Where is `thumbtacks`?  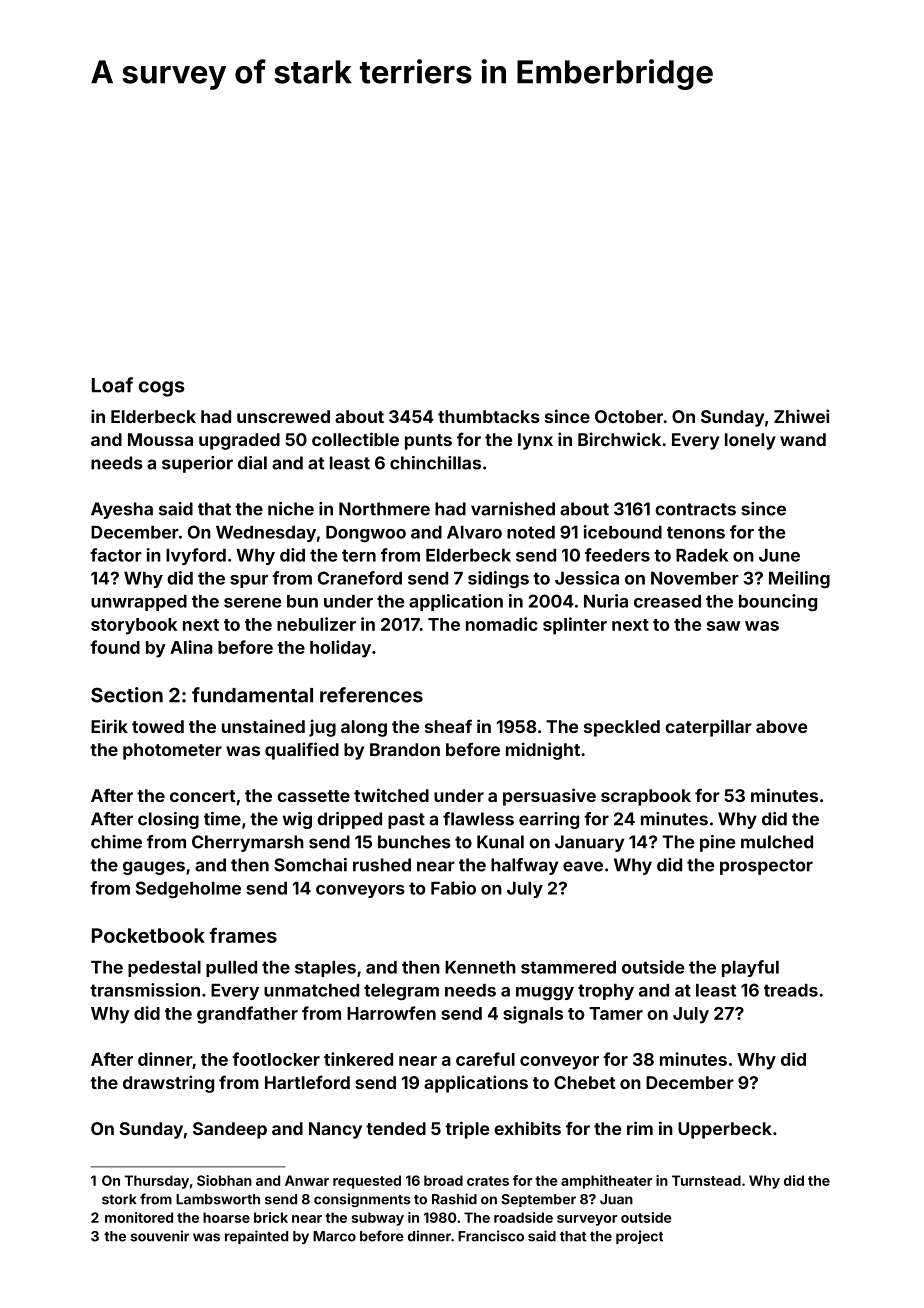
thumbtacks is located at coordinates (489, 416).
